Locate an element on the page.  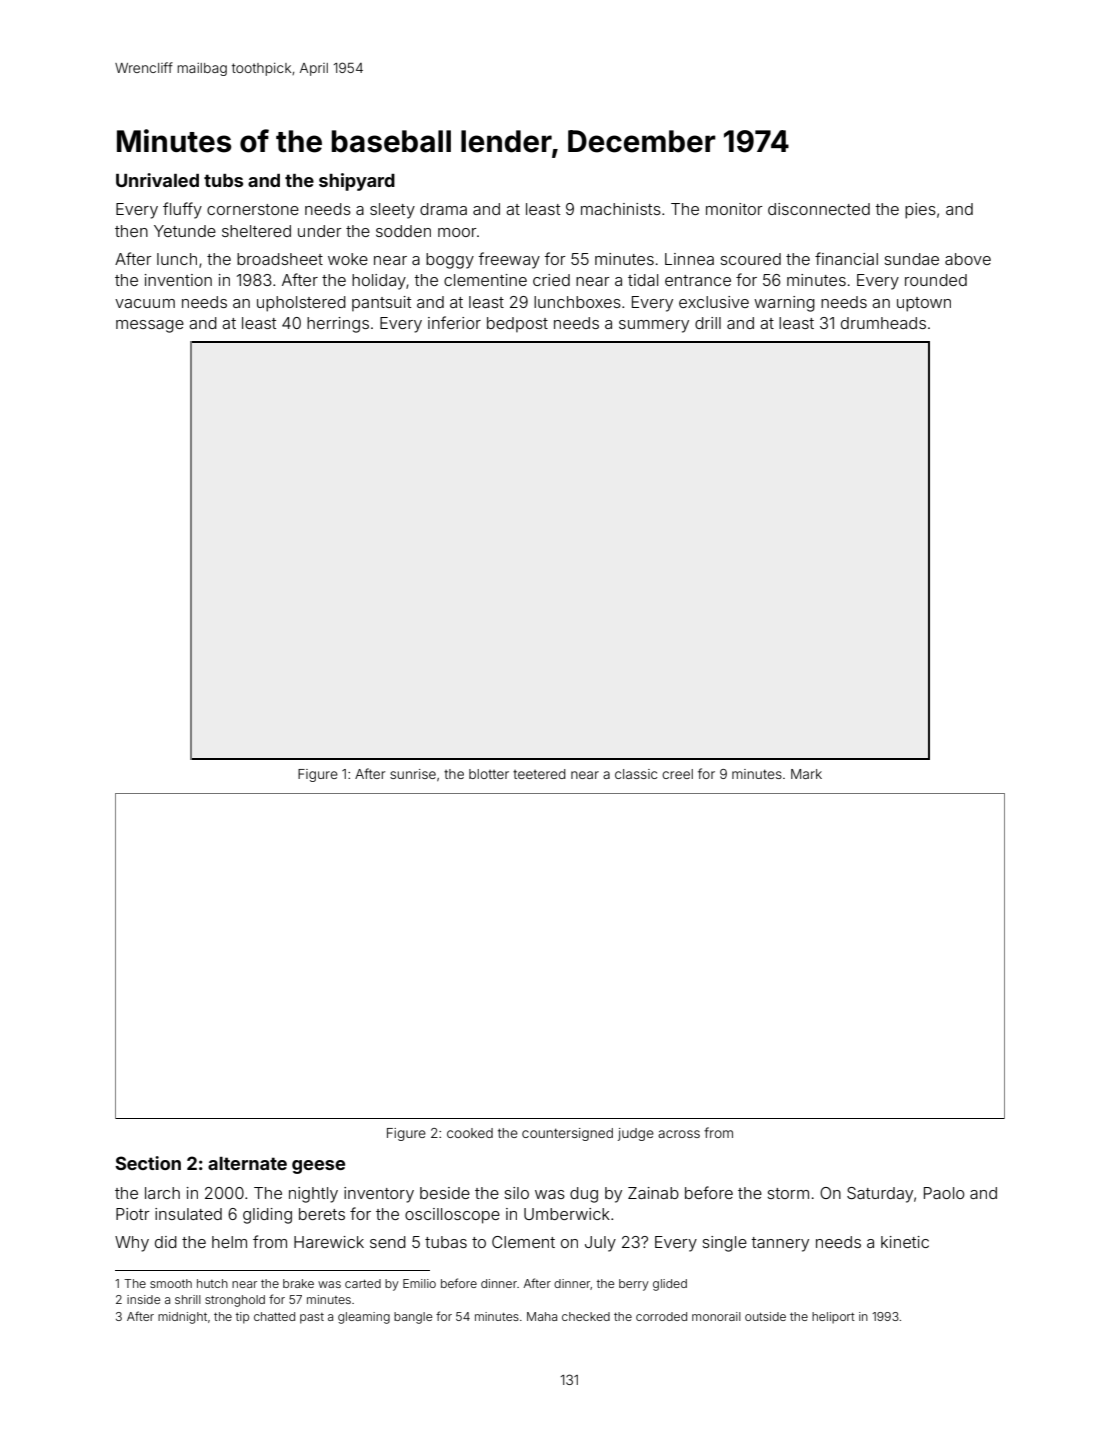
drumheads is located at coordinates (883, 323).
